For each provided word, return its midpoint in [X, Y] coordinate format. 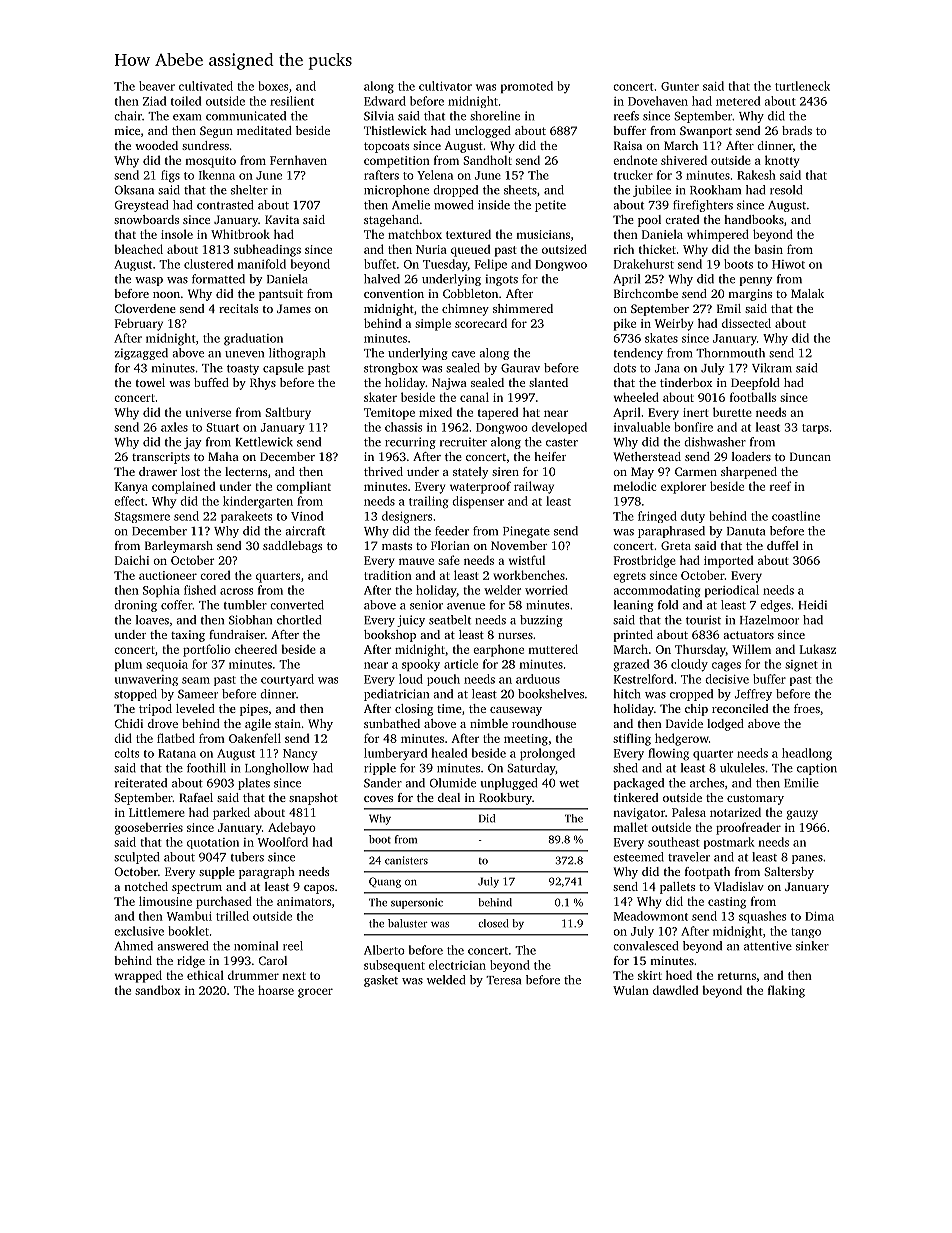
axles [174, 427]
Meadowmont [651, 916]
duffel [783, 545]
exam [187, 117]
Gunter [680, 86]
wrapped [138, 976]
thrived [383, 471]
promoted [527, 87]
